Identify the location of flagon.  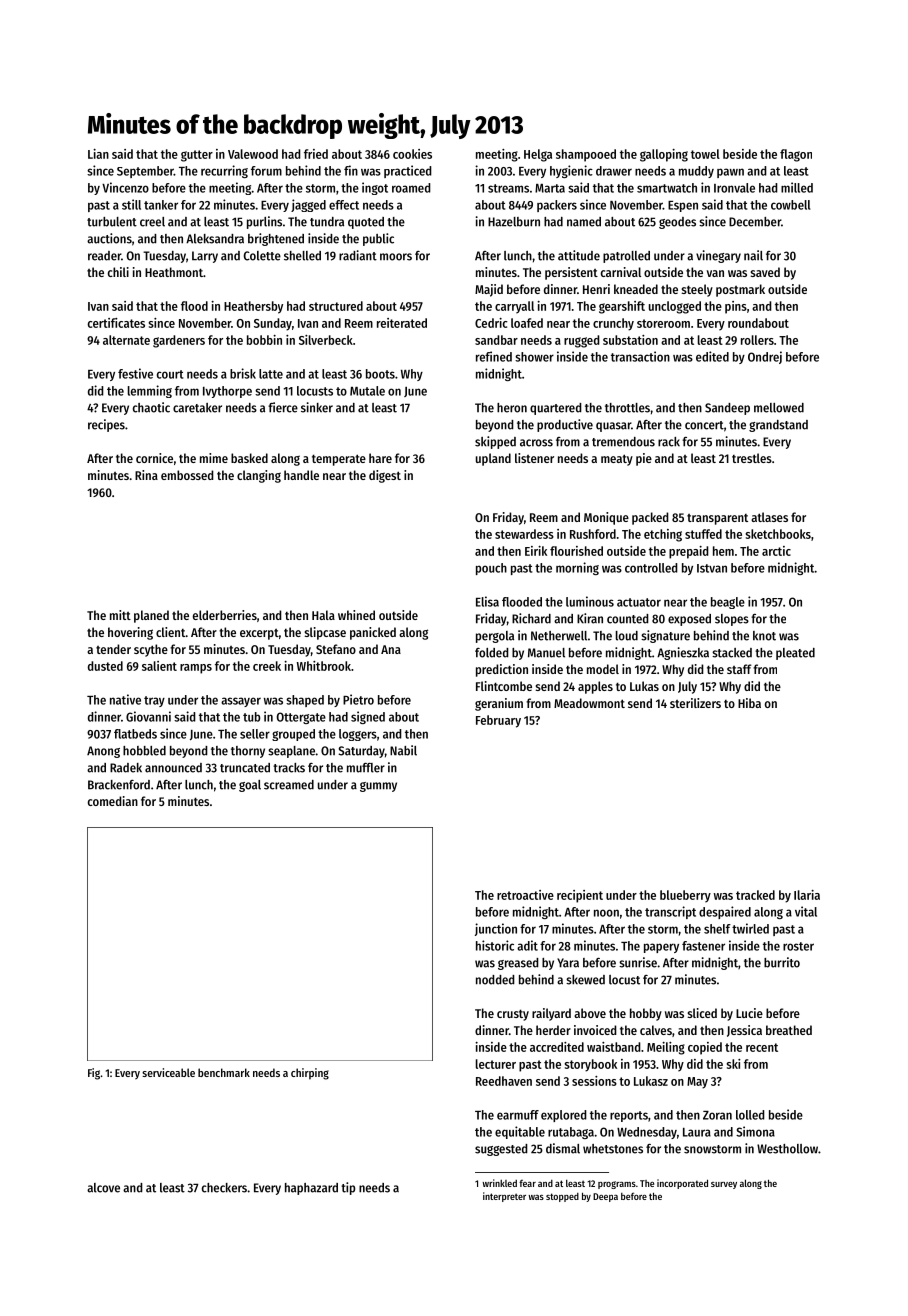
(796, 155).
